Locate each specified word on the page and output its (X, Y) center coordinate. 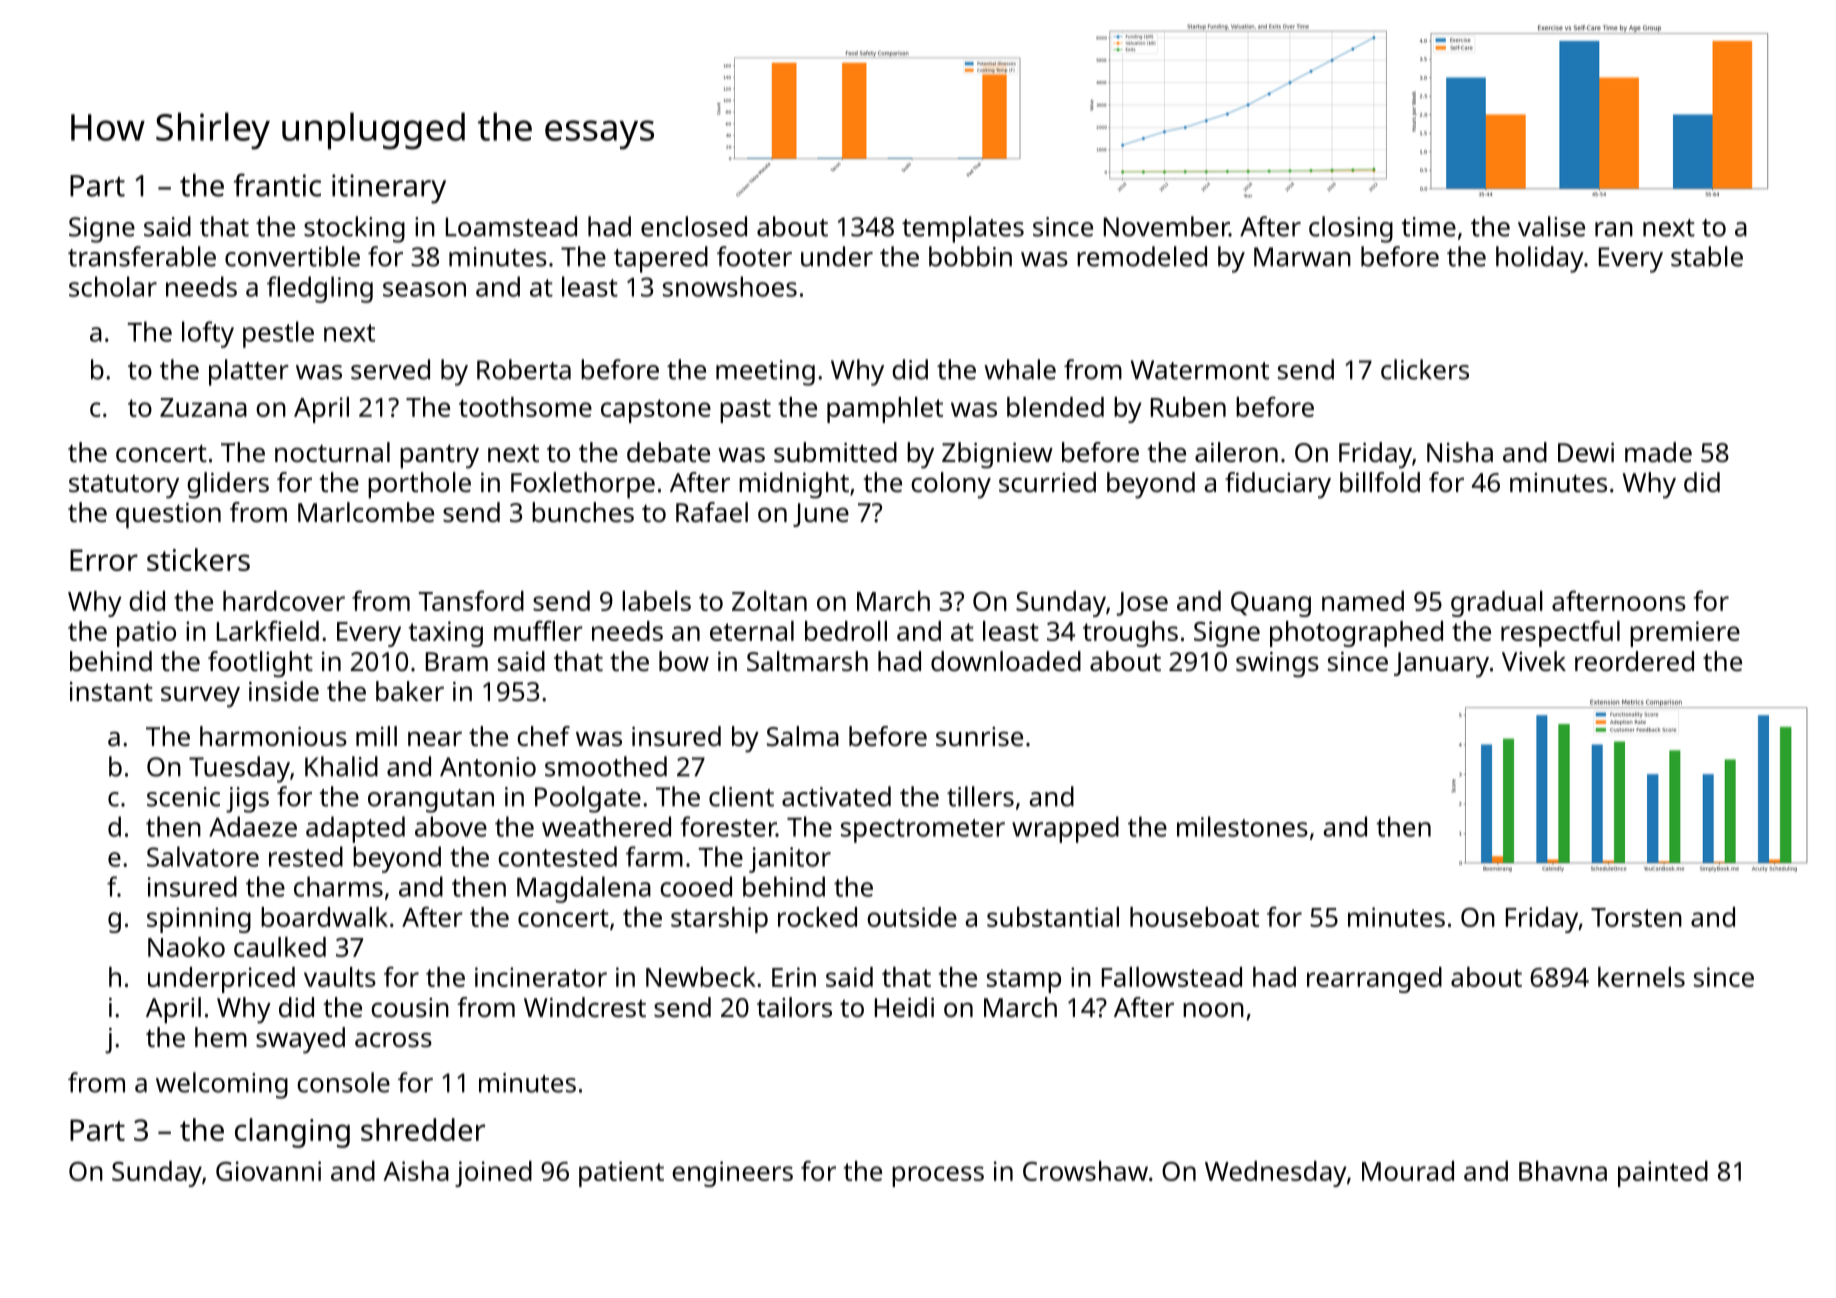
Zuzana (203, 407)
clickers (1425, 369)
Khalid (341, 766)
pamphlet (885, 410)
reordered (1634, 661)
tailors (794, 1007)
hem (221, 1037)
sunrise (979, 737)
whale (1020, 369)
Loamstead (511, 226)
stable (1707, 256)
